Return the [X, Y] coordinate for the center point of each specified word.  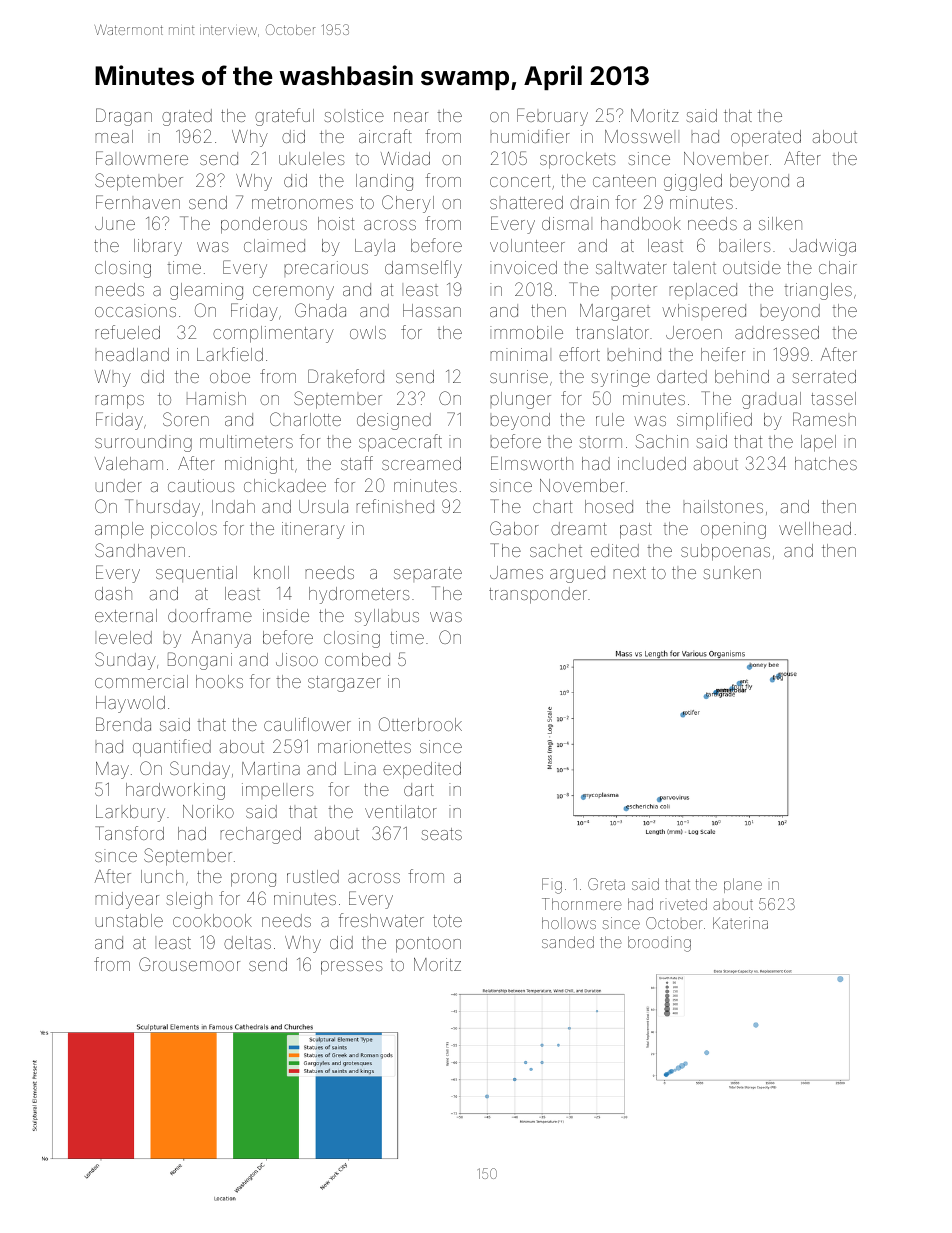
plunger [521, 400]
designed [394, 421]
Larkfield [230, 354]
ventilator [401, 811]
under [119, 485]
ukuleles [312, 158]
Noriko [208, 811]
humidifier [530, 136]
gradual [771, 400]
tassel [833, 398]
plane [743, 885]
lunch [162, 876]
